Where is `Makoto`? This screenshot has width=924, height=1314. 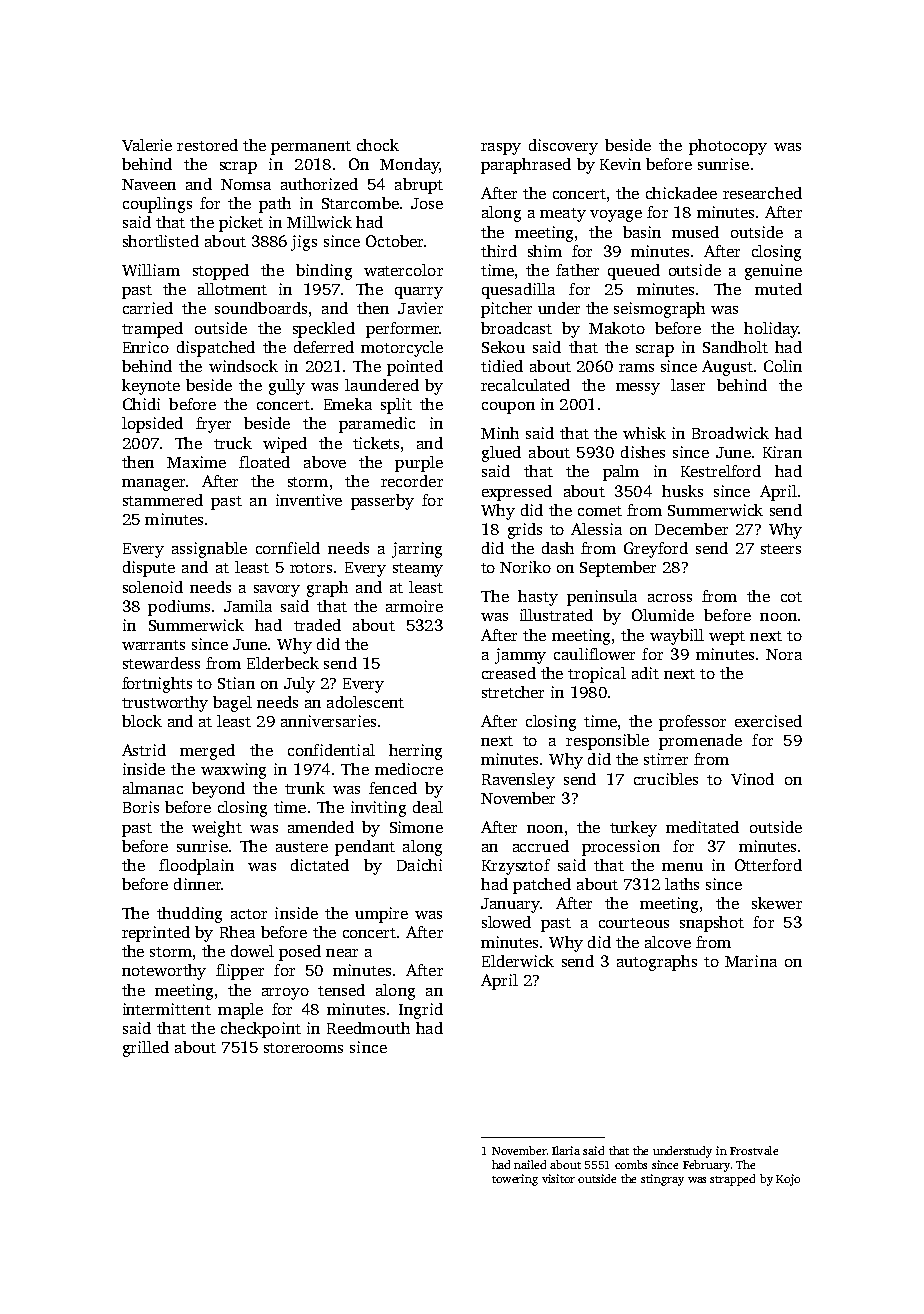 Makoto is located at coordinates (617, 328).
